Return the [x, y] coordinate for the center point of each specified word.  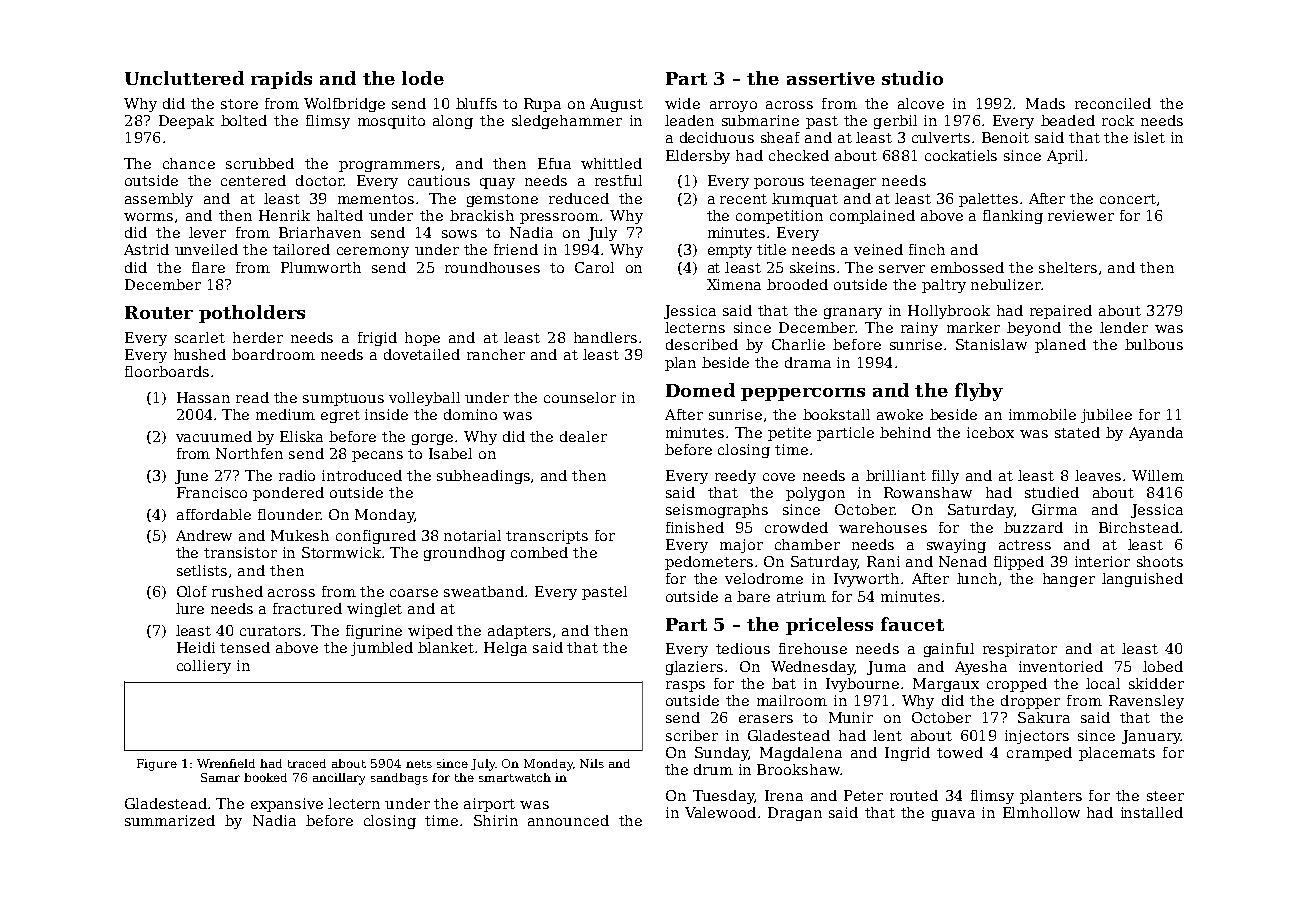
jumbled [382, 649]
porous [779, 183]
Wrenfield [226, 763]
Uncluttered [184, 78]
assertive [831, 78]
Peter [863, 795]
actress [1025, 545]
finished [695, 527]
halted [340, 215]
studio [912, 78]
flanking [1013, 217]
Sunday [722, 754]
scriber [692, 735]
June [191, 477]
